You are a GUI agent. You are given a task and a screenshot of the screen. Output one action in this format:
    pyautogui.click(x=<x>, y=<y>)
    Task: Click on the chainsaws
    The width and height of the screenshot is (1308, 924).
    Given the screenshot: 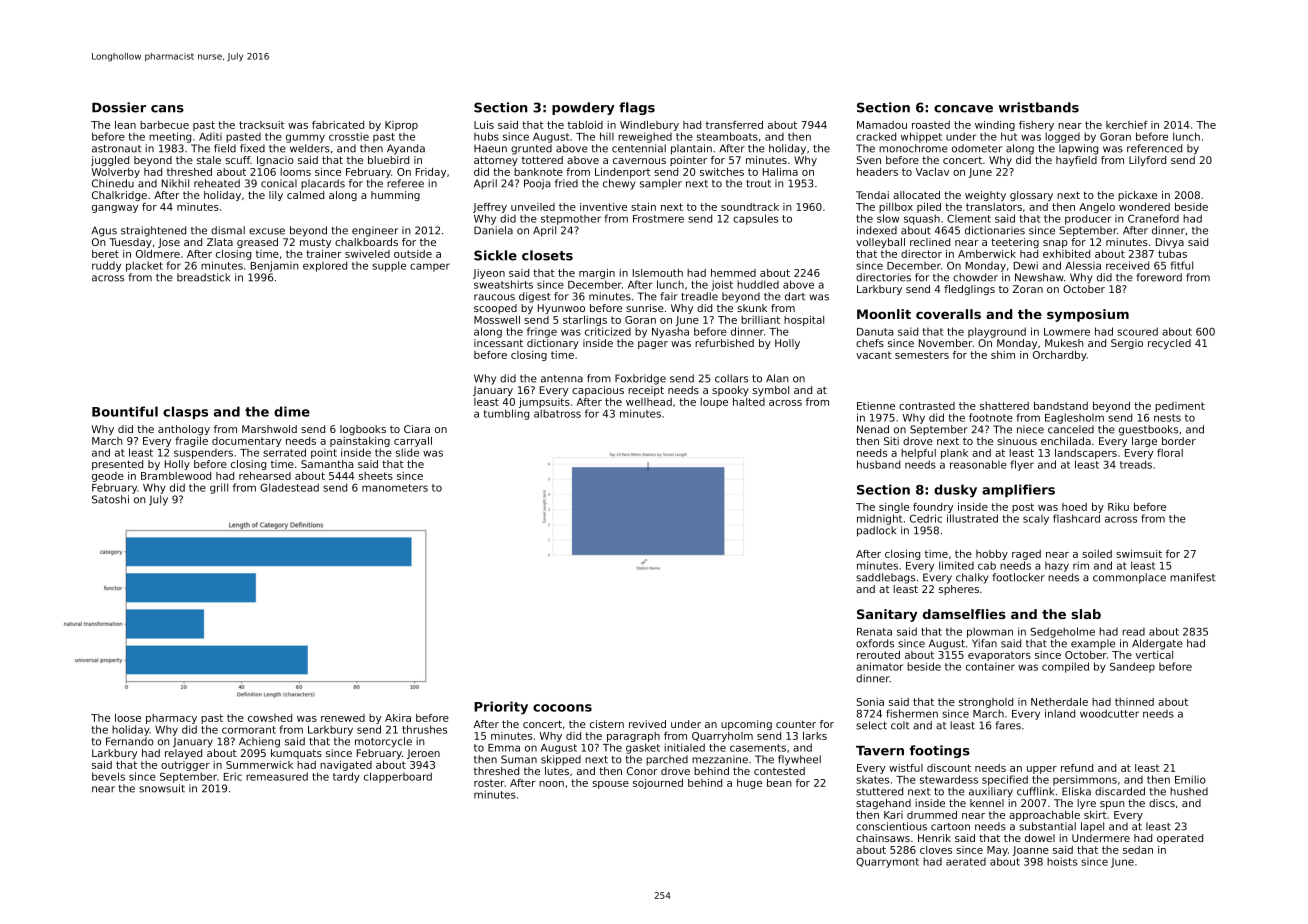 What is the action you would take?
    pyautogui.click(x=883, y=838)
